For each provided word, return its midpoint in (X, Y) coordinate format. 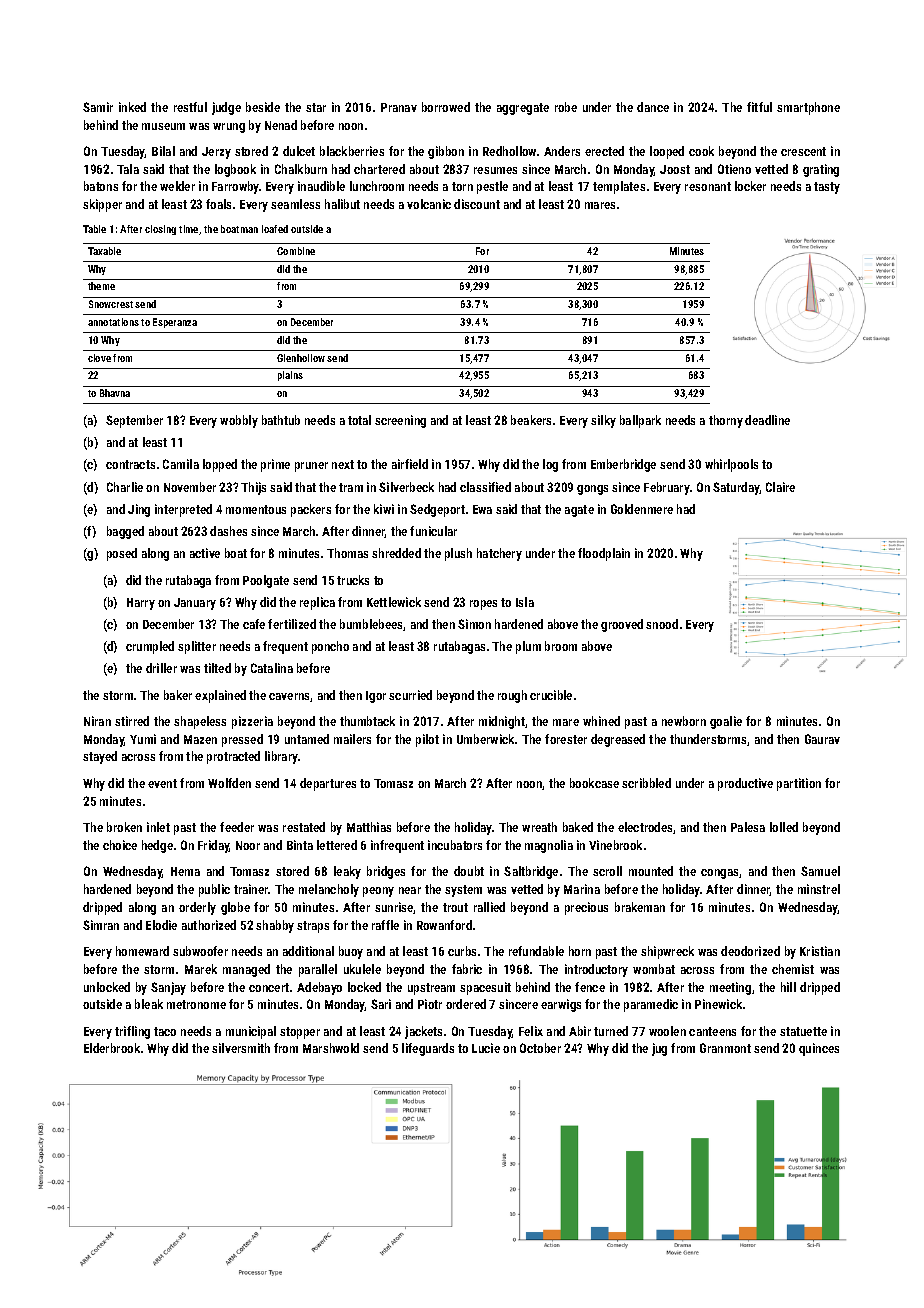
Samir (98, 107)
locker (750, 186)
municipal (251, 1032)
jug (659, 1049)
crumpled (150, 647)
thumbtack (367, 721)
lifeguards (428, 1049)
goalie (726, 722)
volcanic (429, 204)
